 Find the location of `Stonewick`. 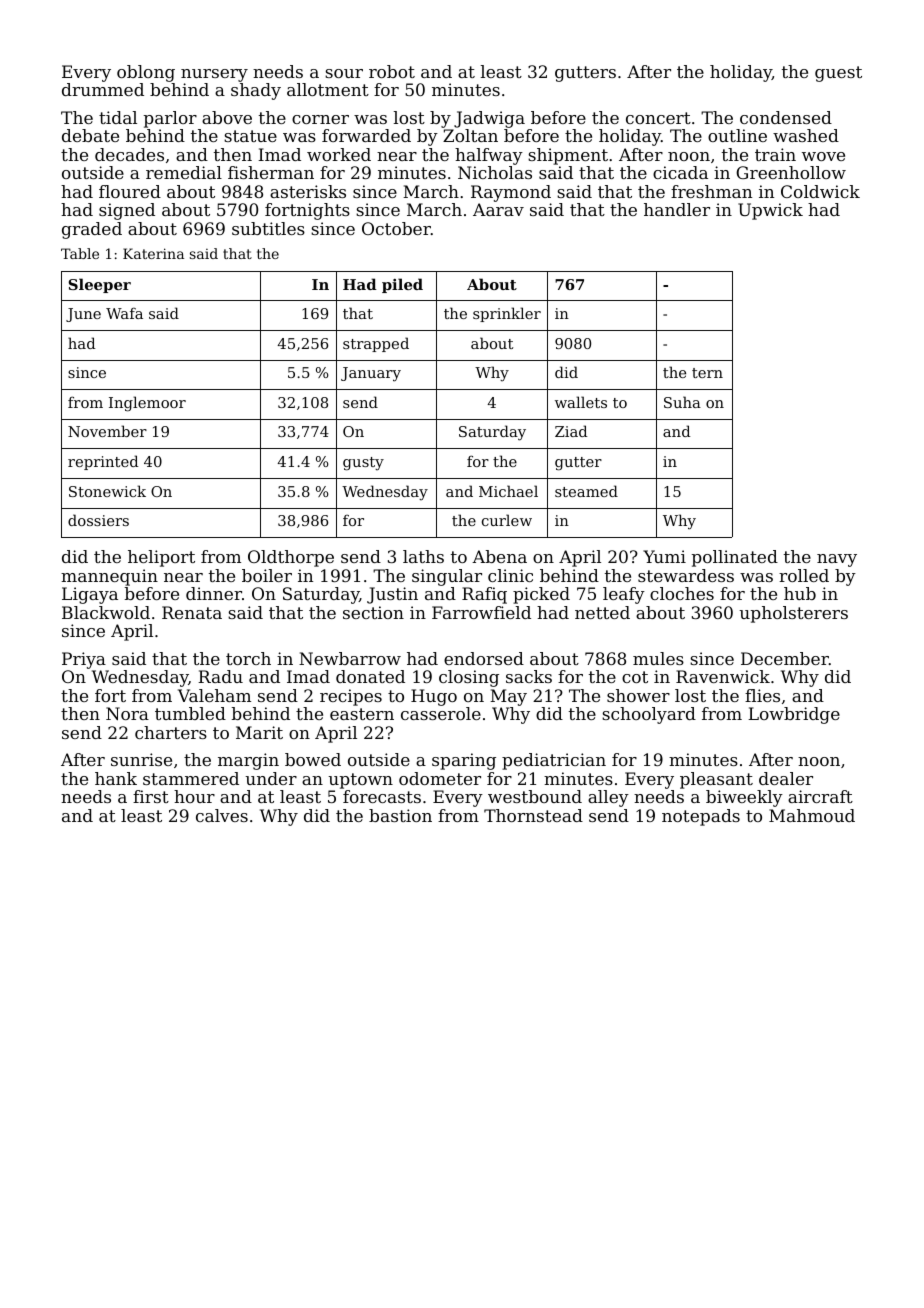

Stonewick is located at coordinates (107, 491).
